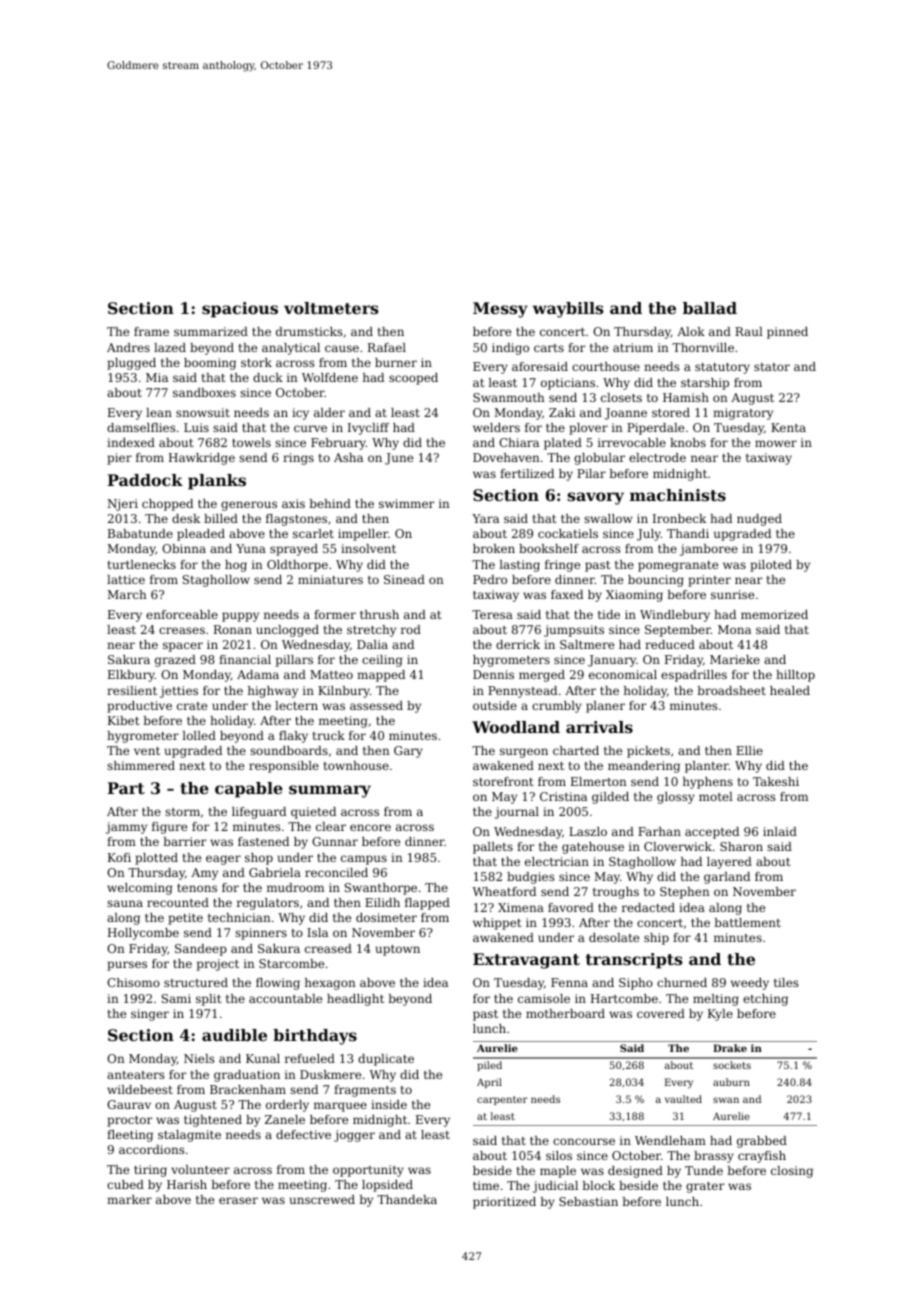  Describe the element at coordinates (240, 310) in the image. I see `spacious` at that location.
